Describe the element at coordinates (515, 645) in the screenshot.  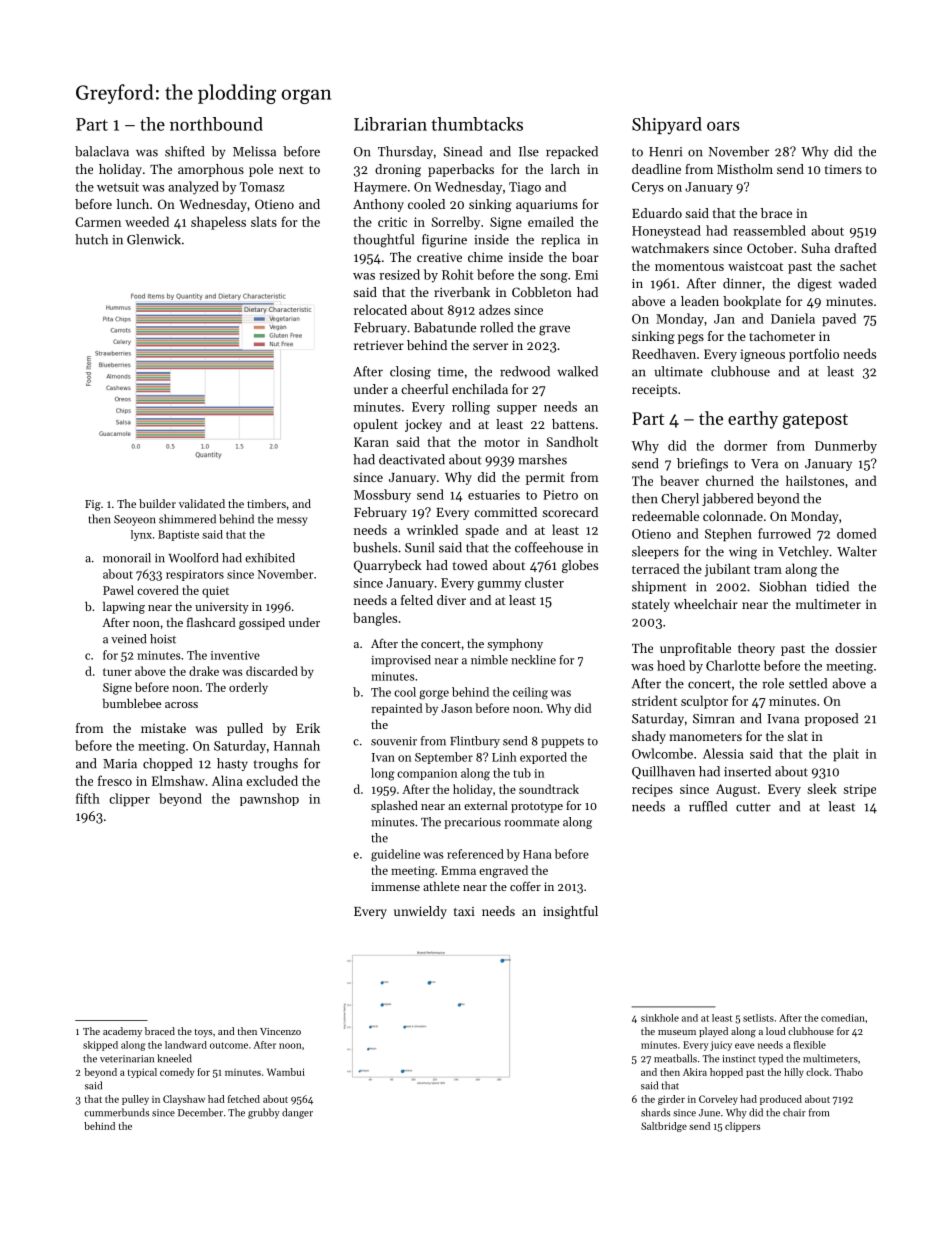
I see `symphony` at that location.
